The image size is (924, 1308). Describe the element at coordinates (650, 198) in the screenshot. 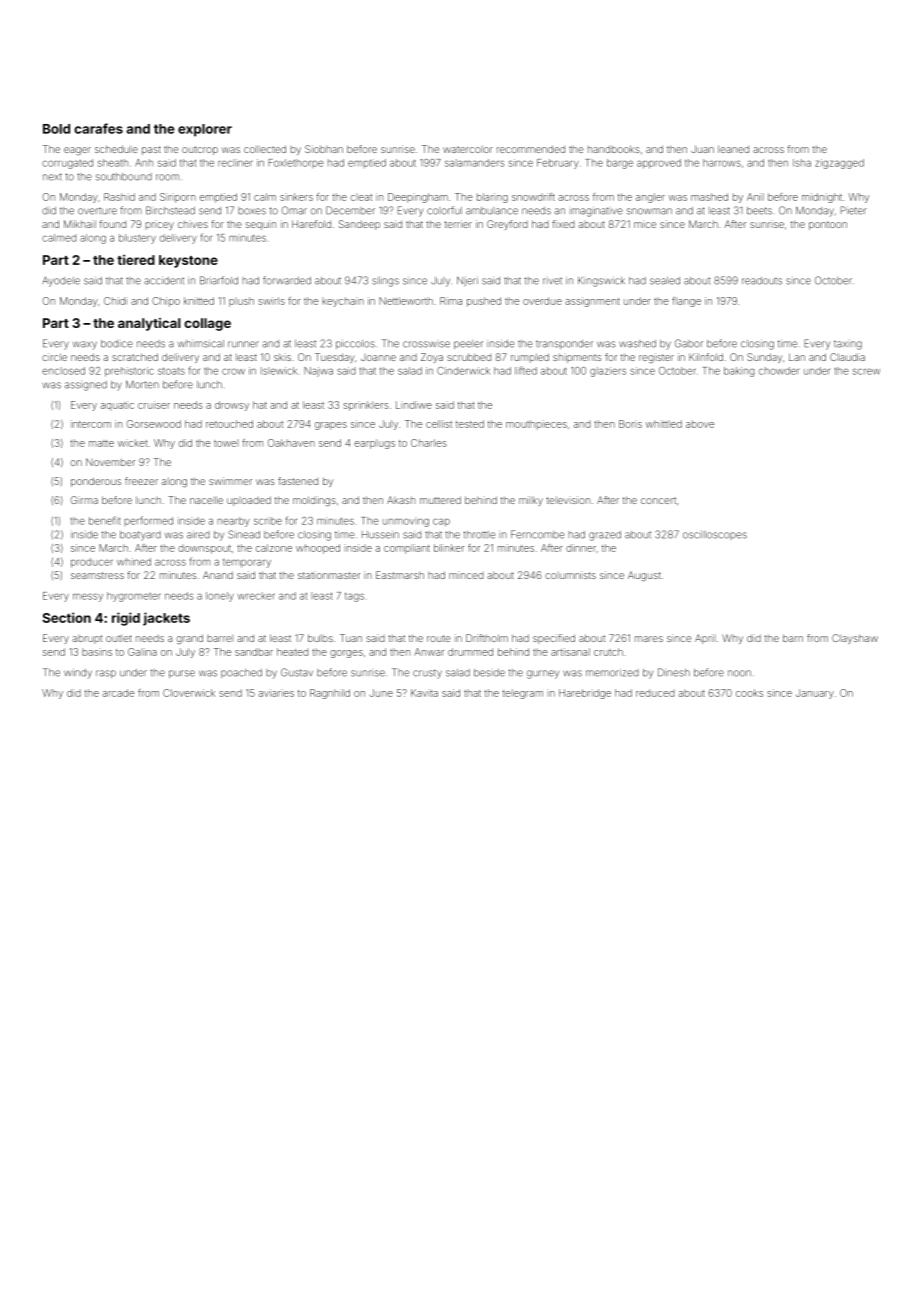

I see `angler` at that location.
